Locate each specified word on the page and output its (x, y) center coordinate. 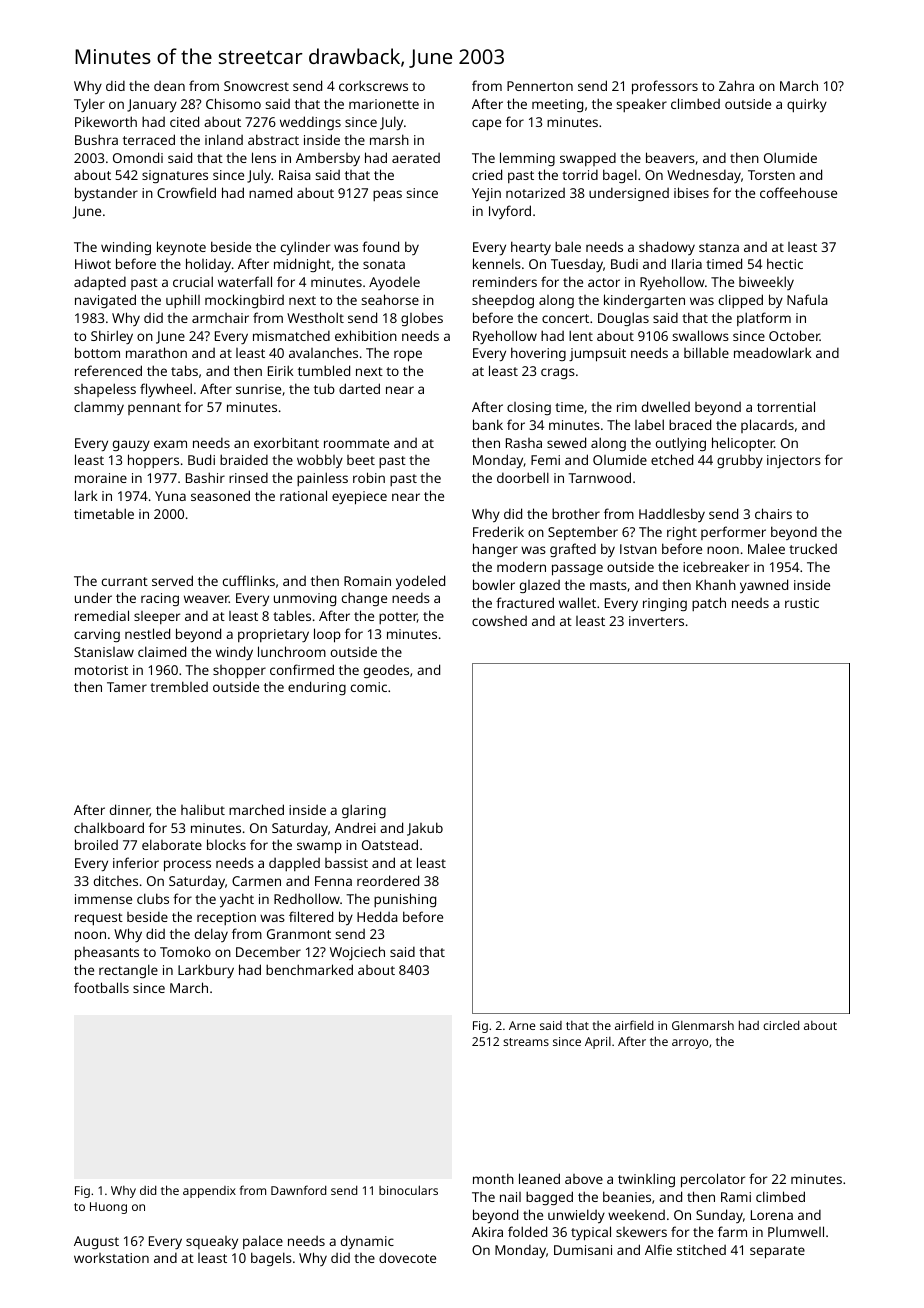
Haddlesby (672, 515)
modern (521, 566)
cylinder (305, 248)
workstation (111, 1258)
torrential (786, 406)
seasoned (220, 495)
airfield (634, 1025)
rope (408, 356)
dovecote (407, 1257)
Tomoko (185, 951)
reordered (388, 880)
